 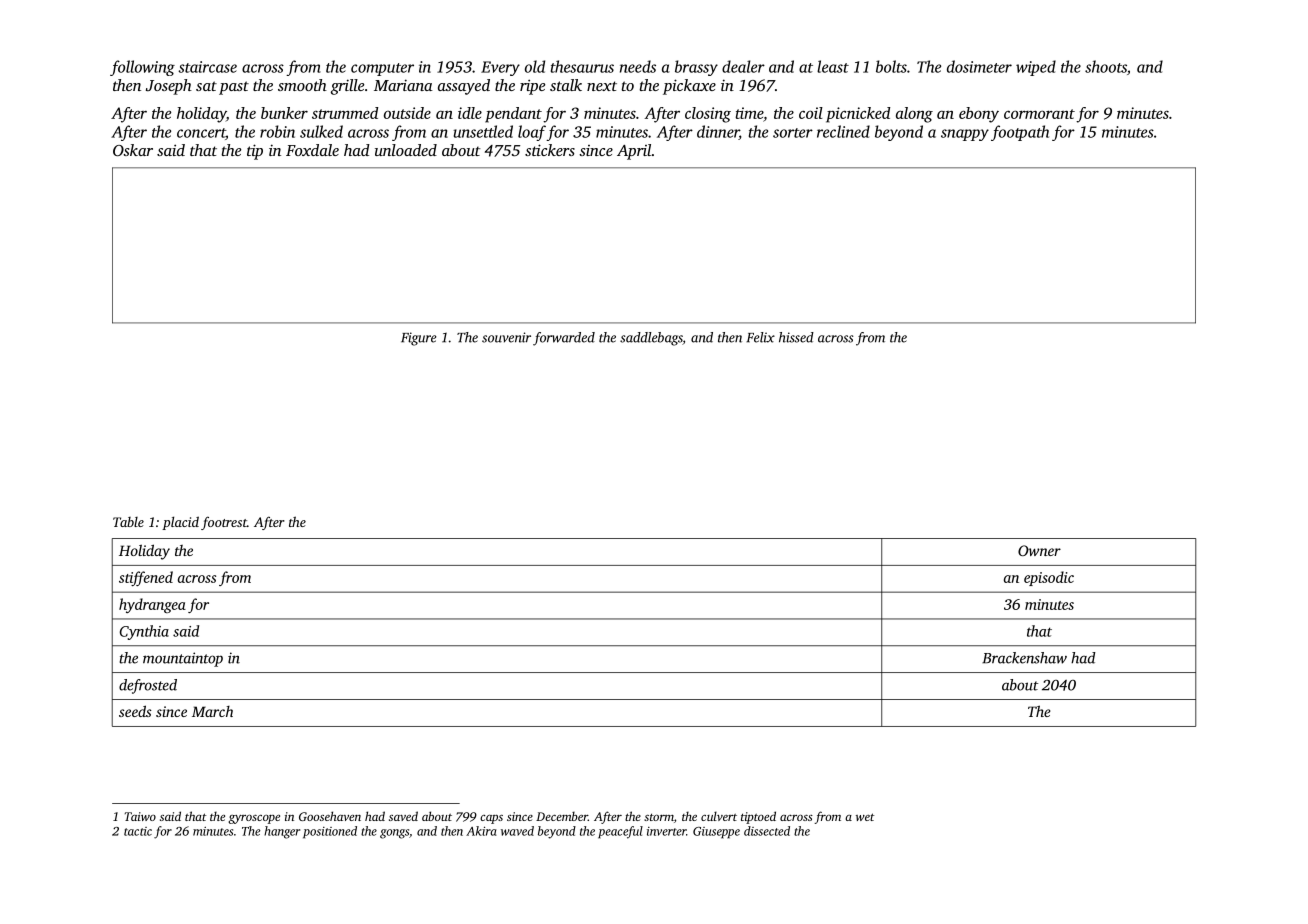 I want to click on wet, so click(x=865, y=817).
